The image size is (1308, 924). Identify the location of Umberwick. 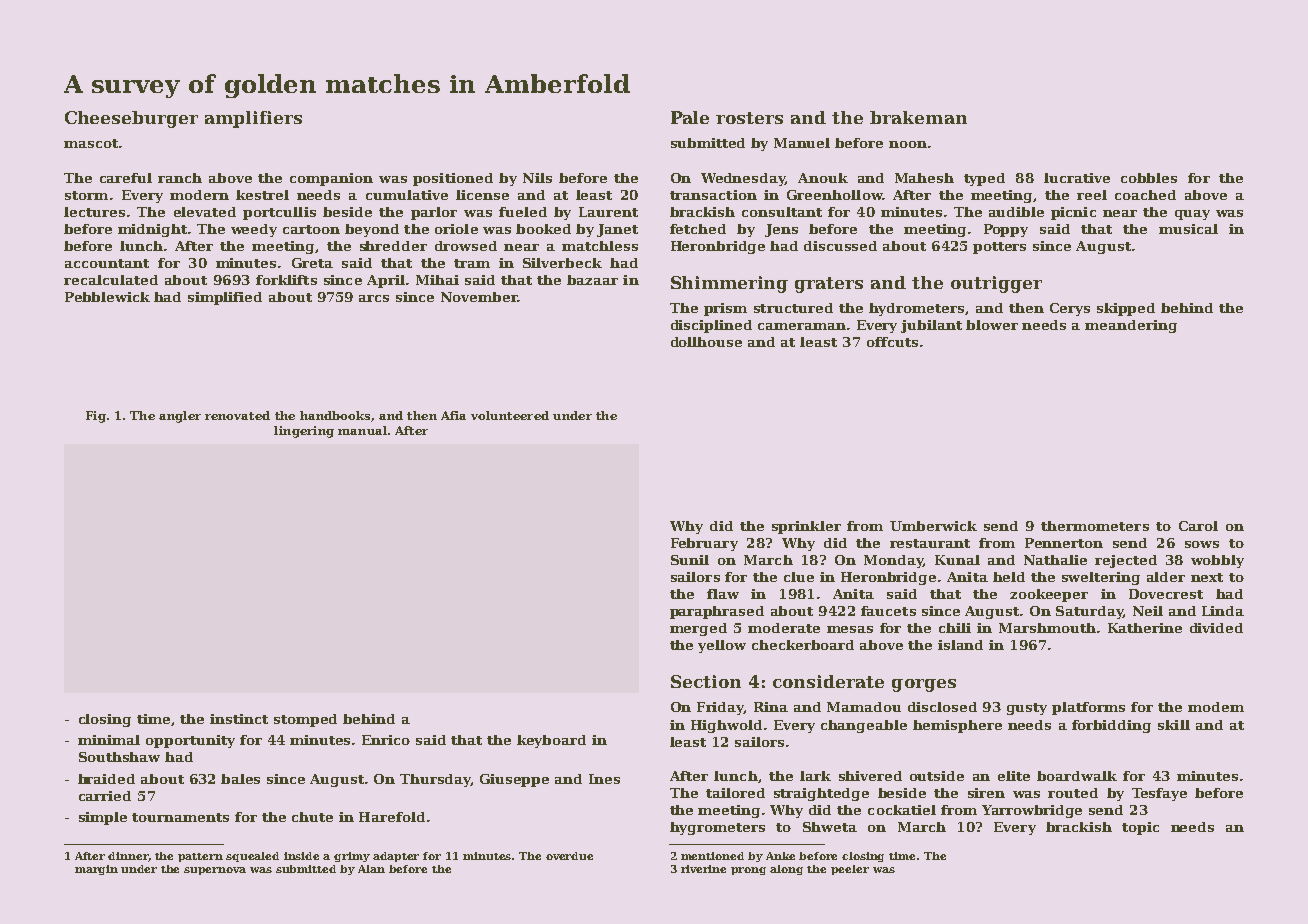
(933, 526).
